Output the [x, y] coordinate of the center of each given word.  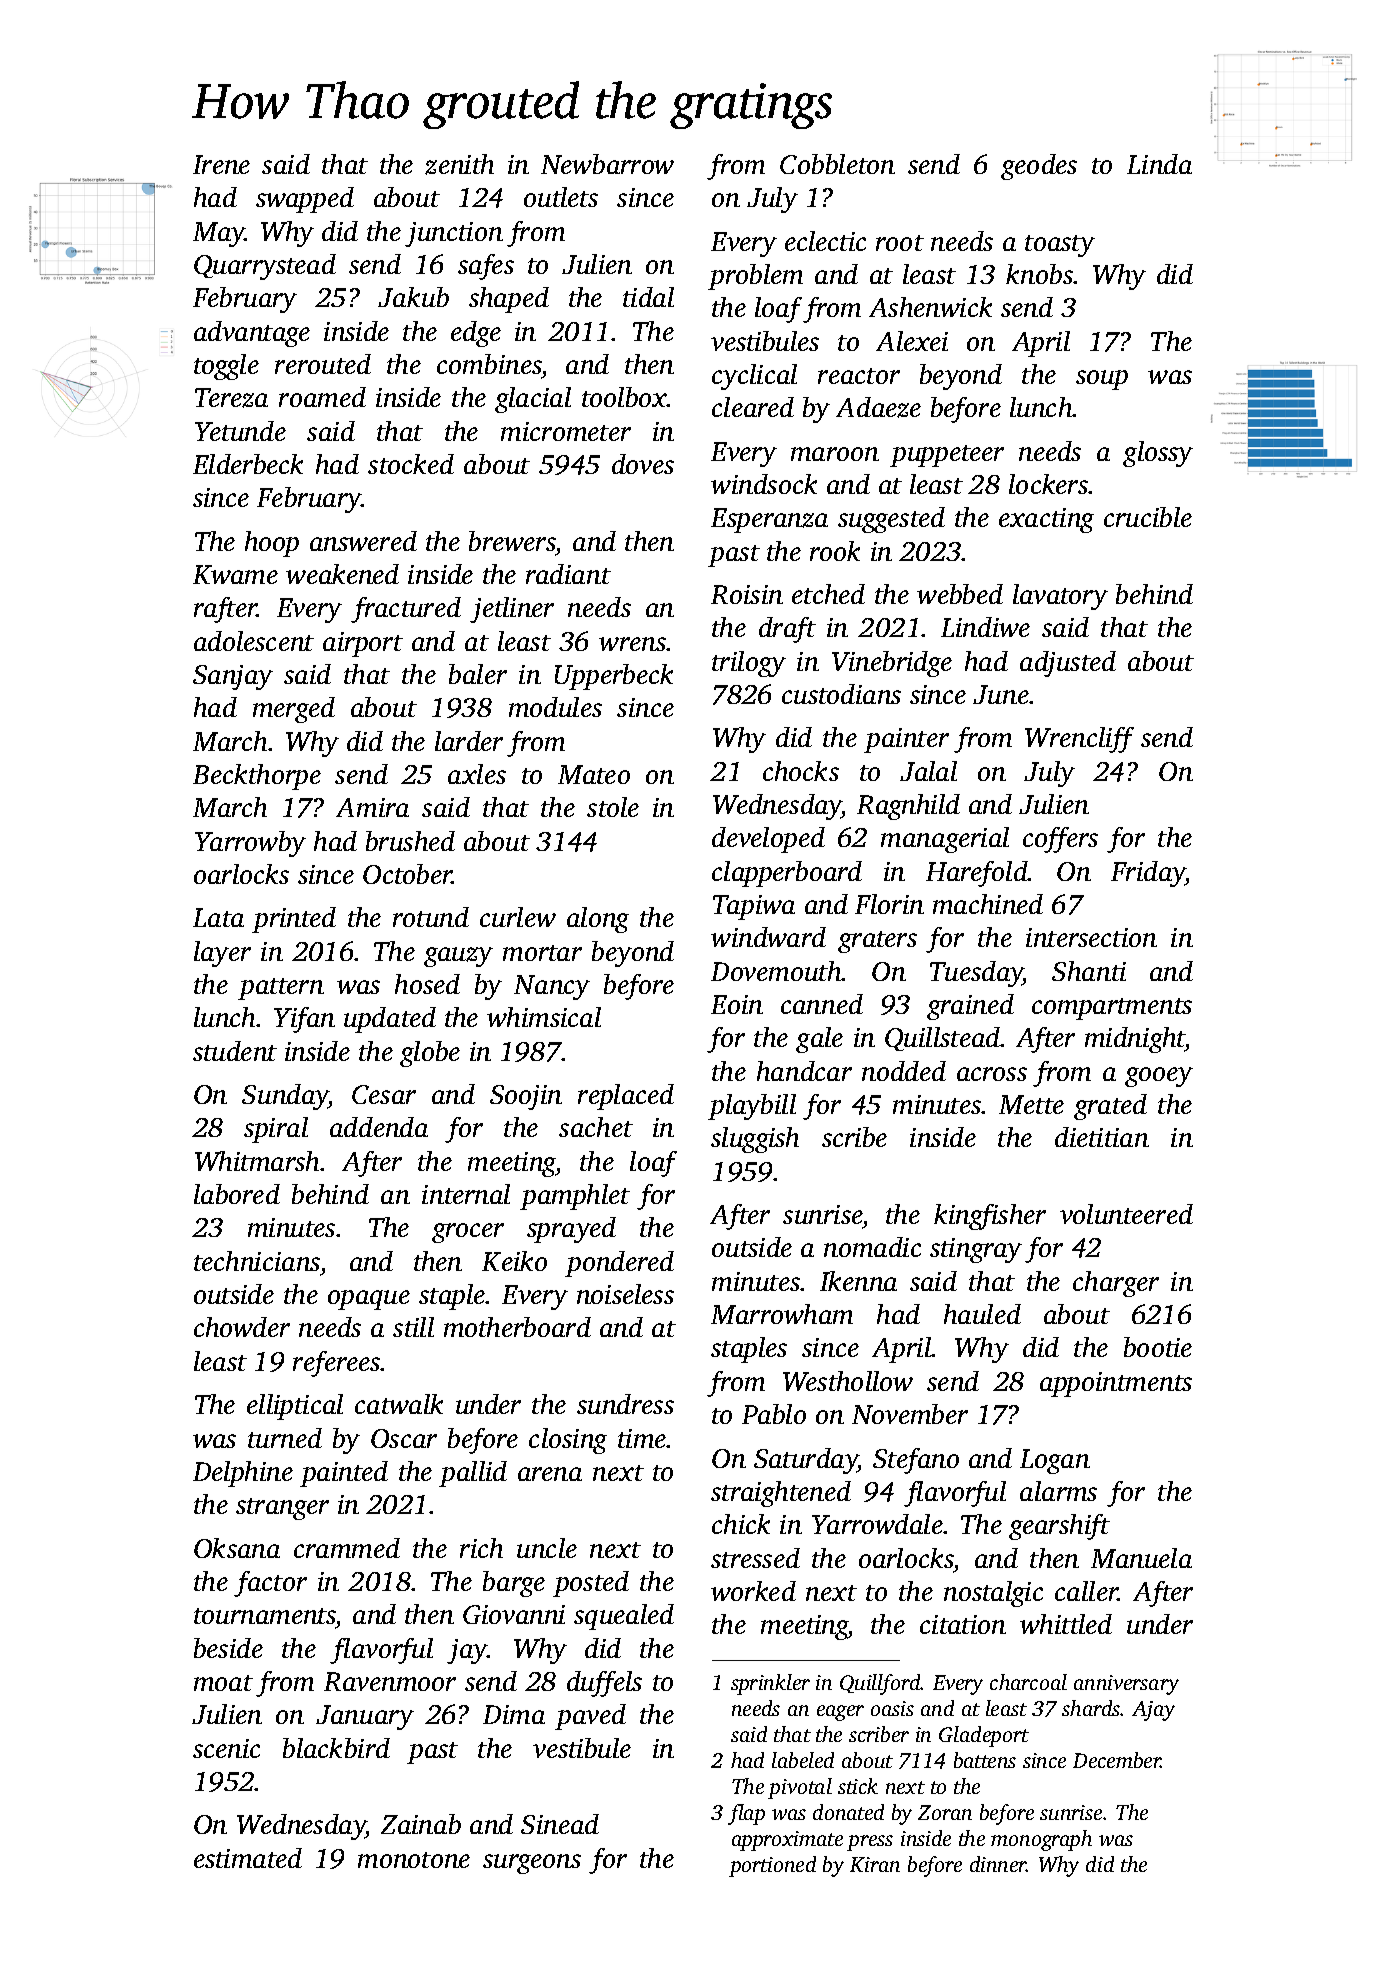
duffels [604, 1684]
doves [643, 464]
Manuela [1141, 1558]
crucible [1148, 517]
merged [294, 710]
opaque [369, 1300]
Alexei [912, 341]
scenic [226, 1748]
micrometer [566, 431]
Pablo [774, 1414]
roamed [322, 397]
